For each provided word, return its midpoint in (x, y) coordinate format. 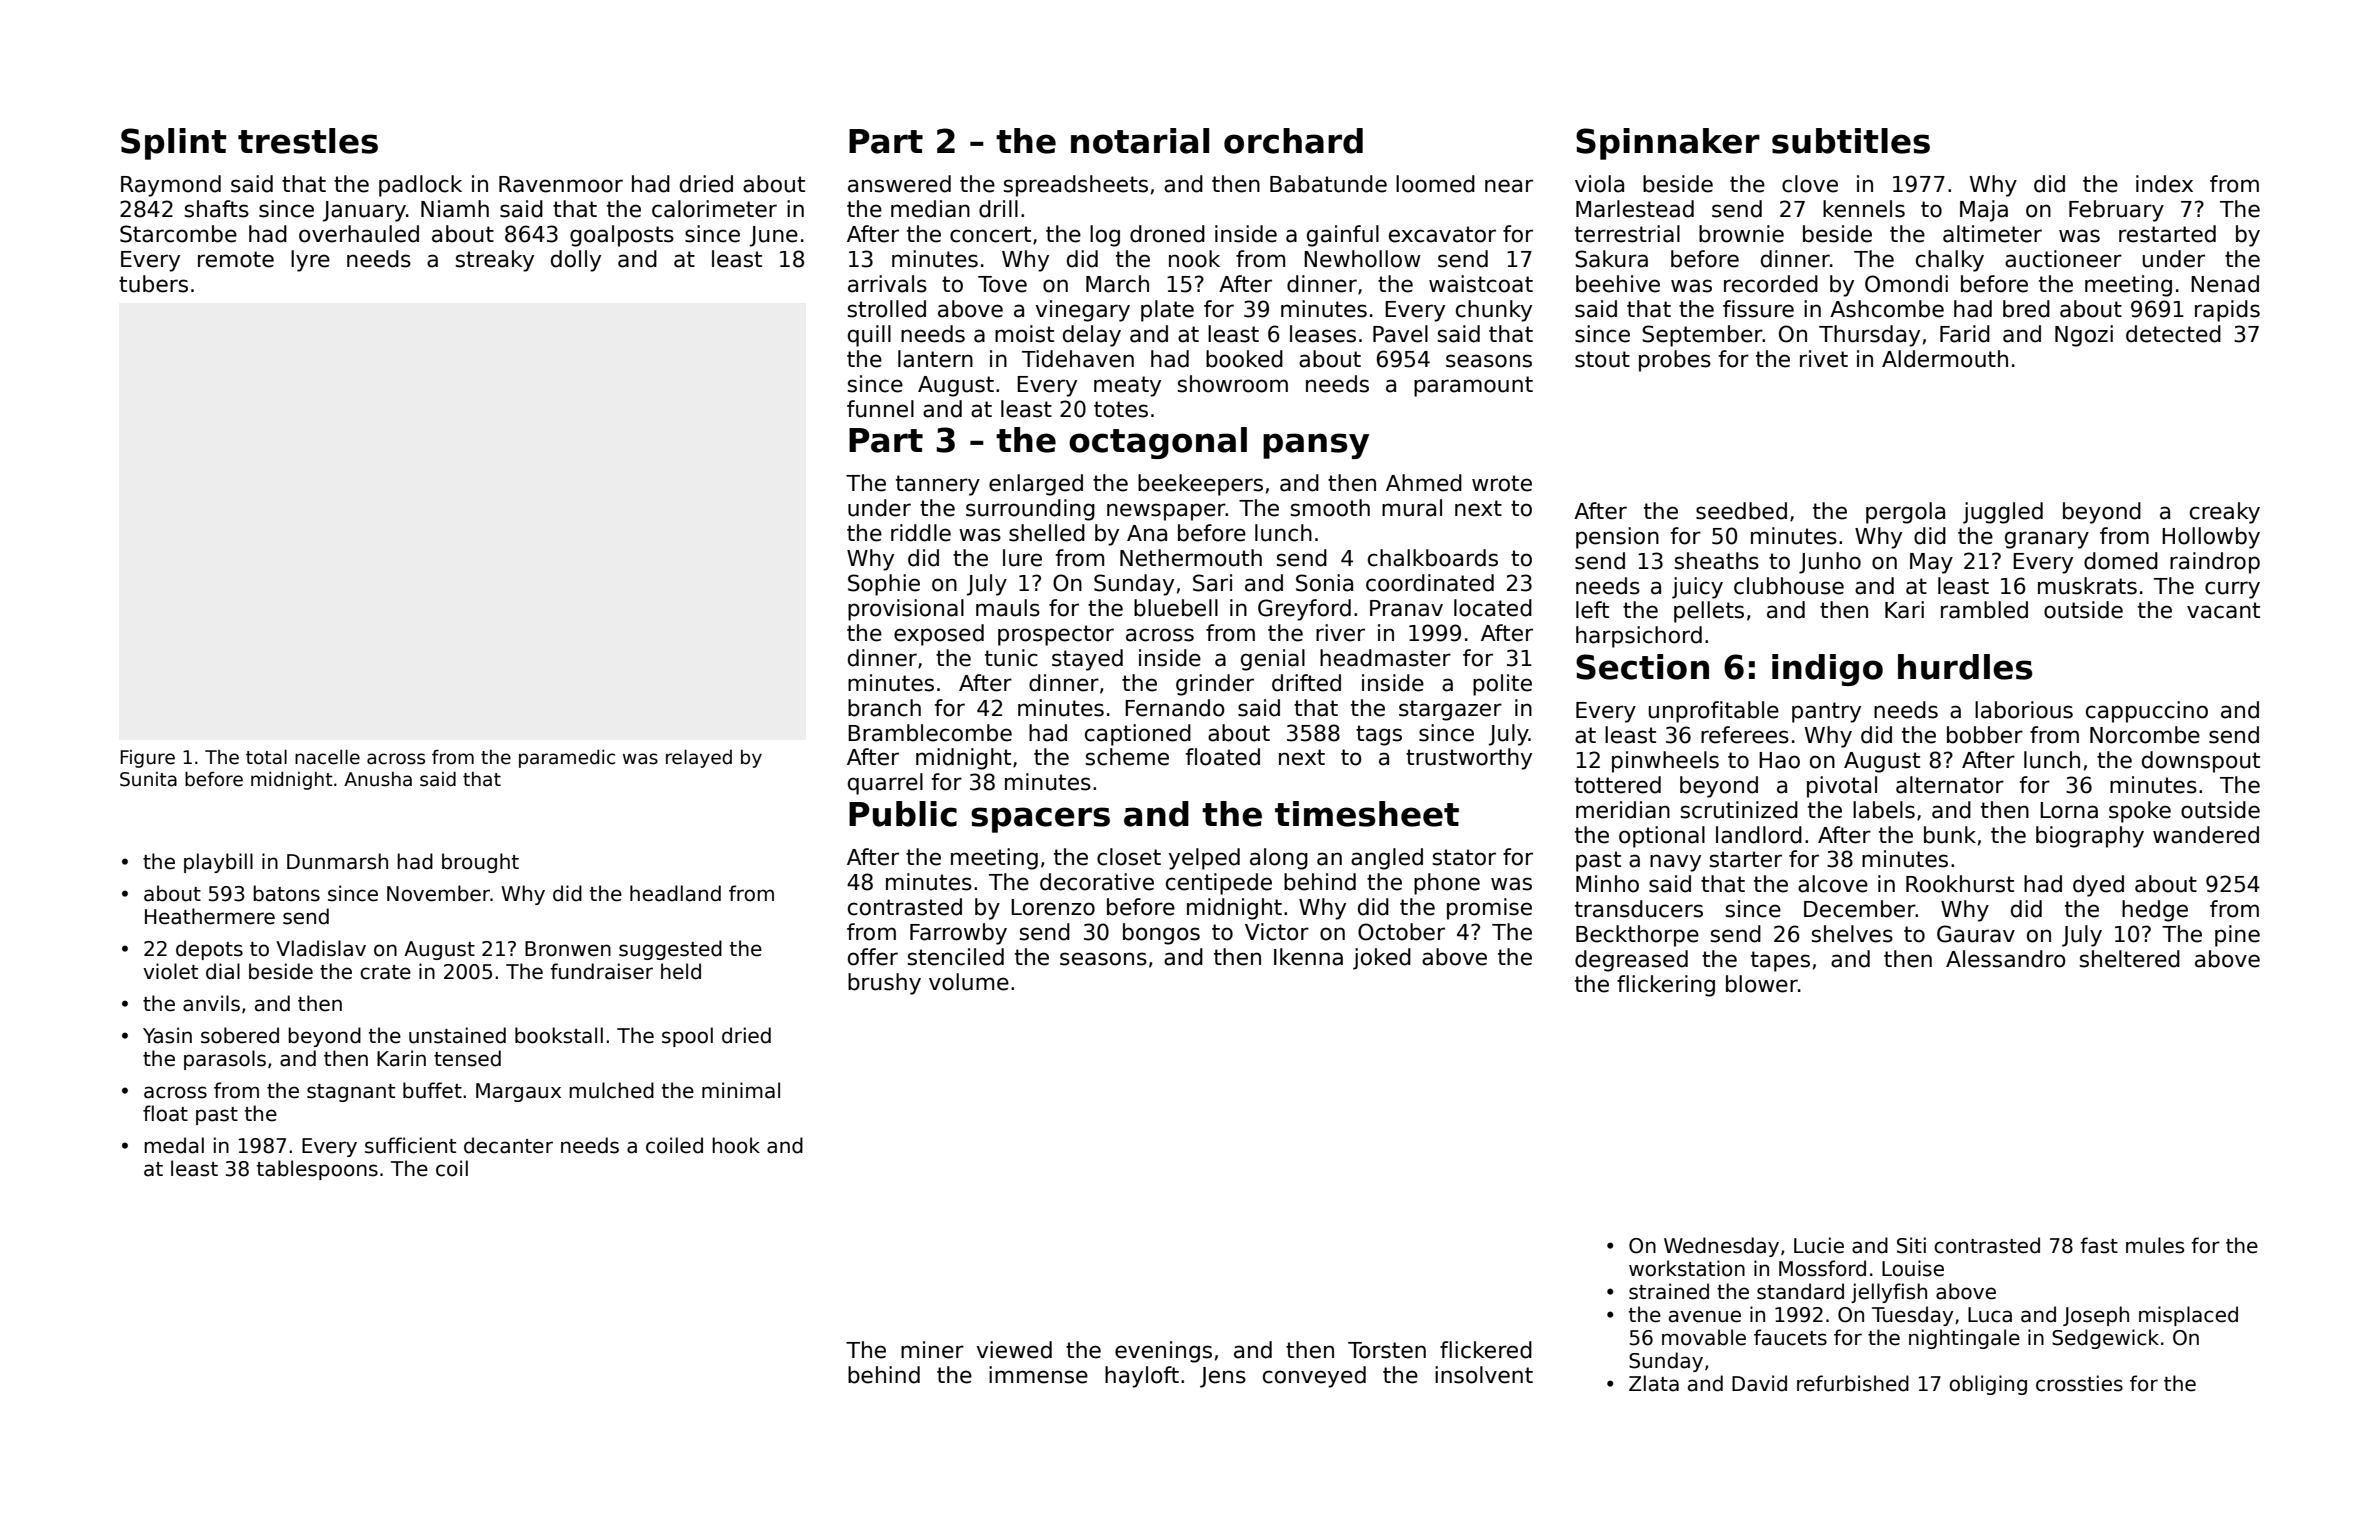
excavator (1442, 234)
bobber (1985, 735)
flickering (1666, 986)
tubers (153, 284)
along (1279, 859)
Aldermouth (1945, 359)
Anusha (378, 779)
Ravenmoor (561, 184)
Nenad (2225, 284)
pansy (1316, 446)
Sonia (1324, 583)
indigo (1827, 670)
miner (932, 1350)
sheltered (2130, 959)
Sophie (884, 585)
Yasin (167, 1035)
